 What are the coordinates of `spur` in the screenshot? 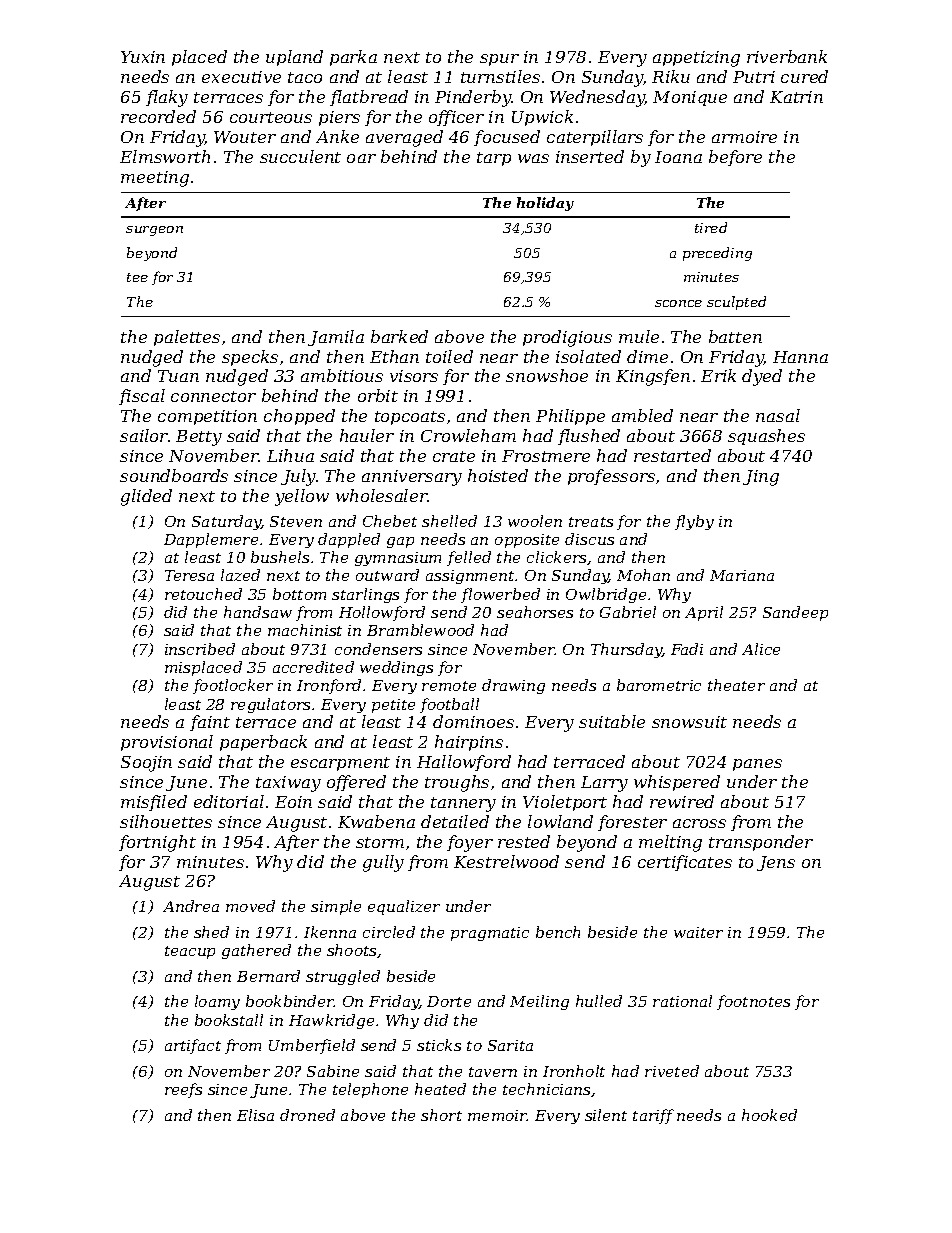 It's located at (499, 60).
